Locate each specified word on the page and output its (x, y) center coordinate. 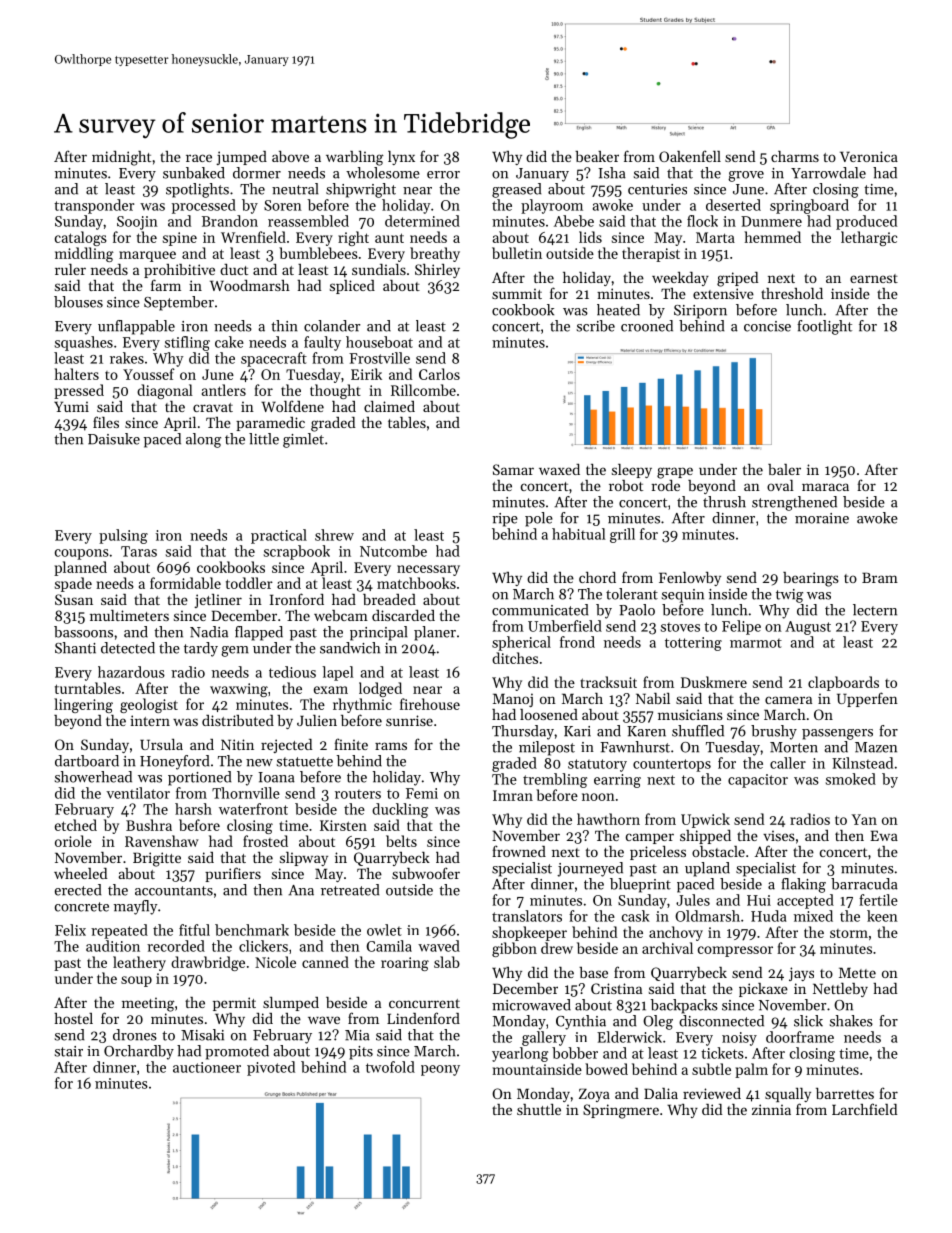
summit (517, 293)
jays (801, 974)
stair (69, 1051)
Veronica (869, 156)
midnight (121, 158)
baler (784, 469)
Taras (139, 551)
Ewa (884, 835)
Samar (513, 469)
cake (229, 342)
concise (767, 326)
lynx (401, 158)
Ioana (276, 777)
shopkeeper (529, 933)
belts (401, 841)
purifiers (233, 874)
